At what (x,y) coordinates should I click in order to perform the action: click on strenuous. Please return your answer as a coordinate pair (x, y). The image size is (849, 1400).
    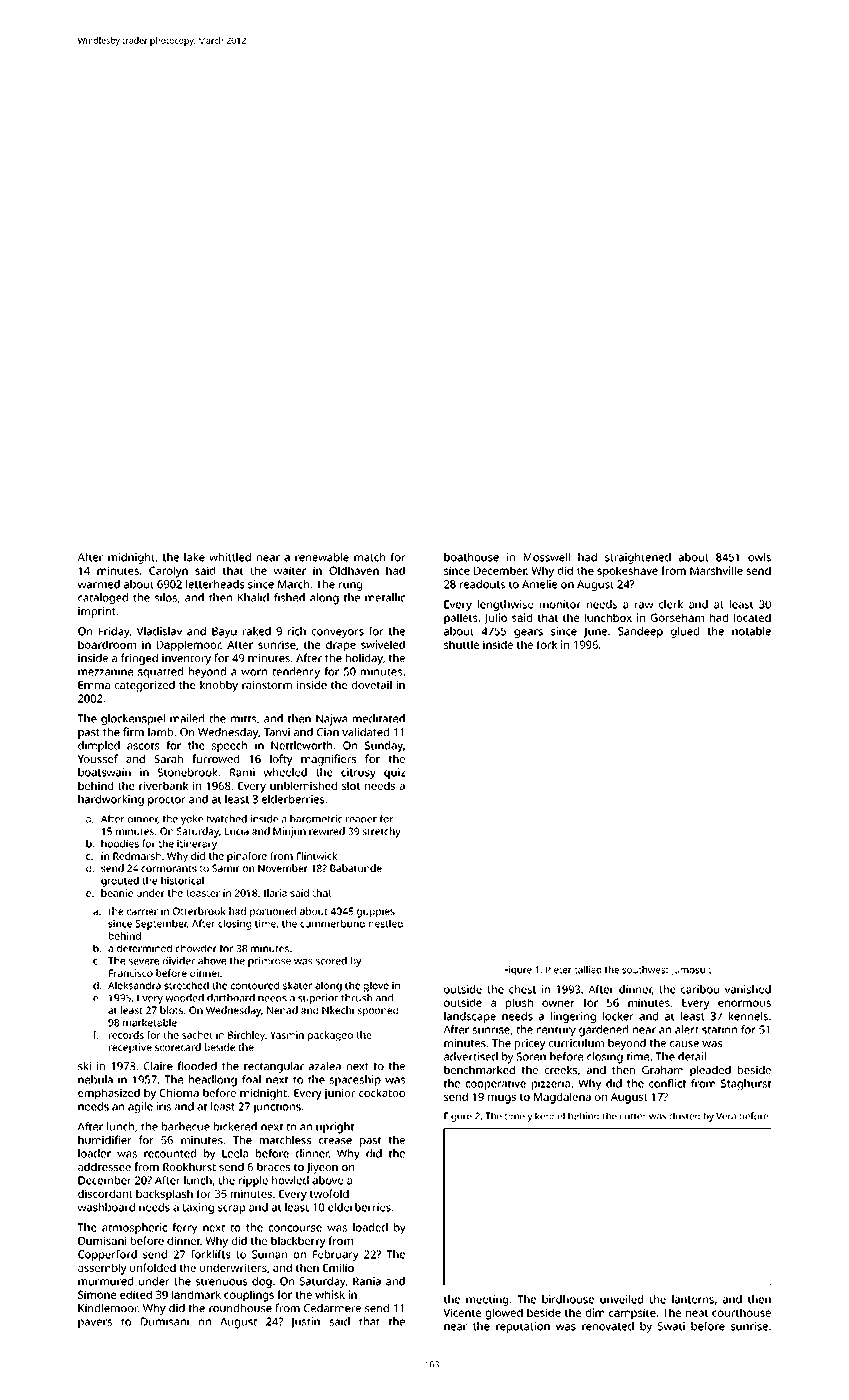
    Looking at the image, I should click on (222, 1282).
